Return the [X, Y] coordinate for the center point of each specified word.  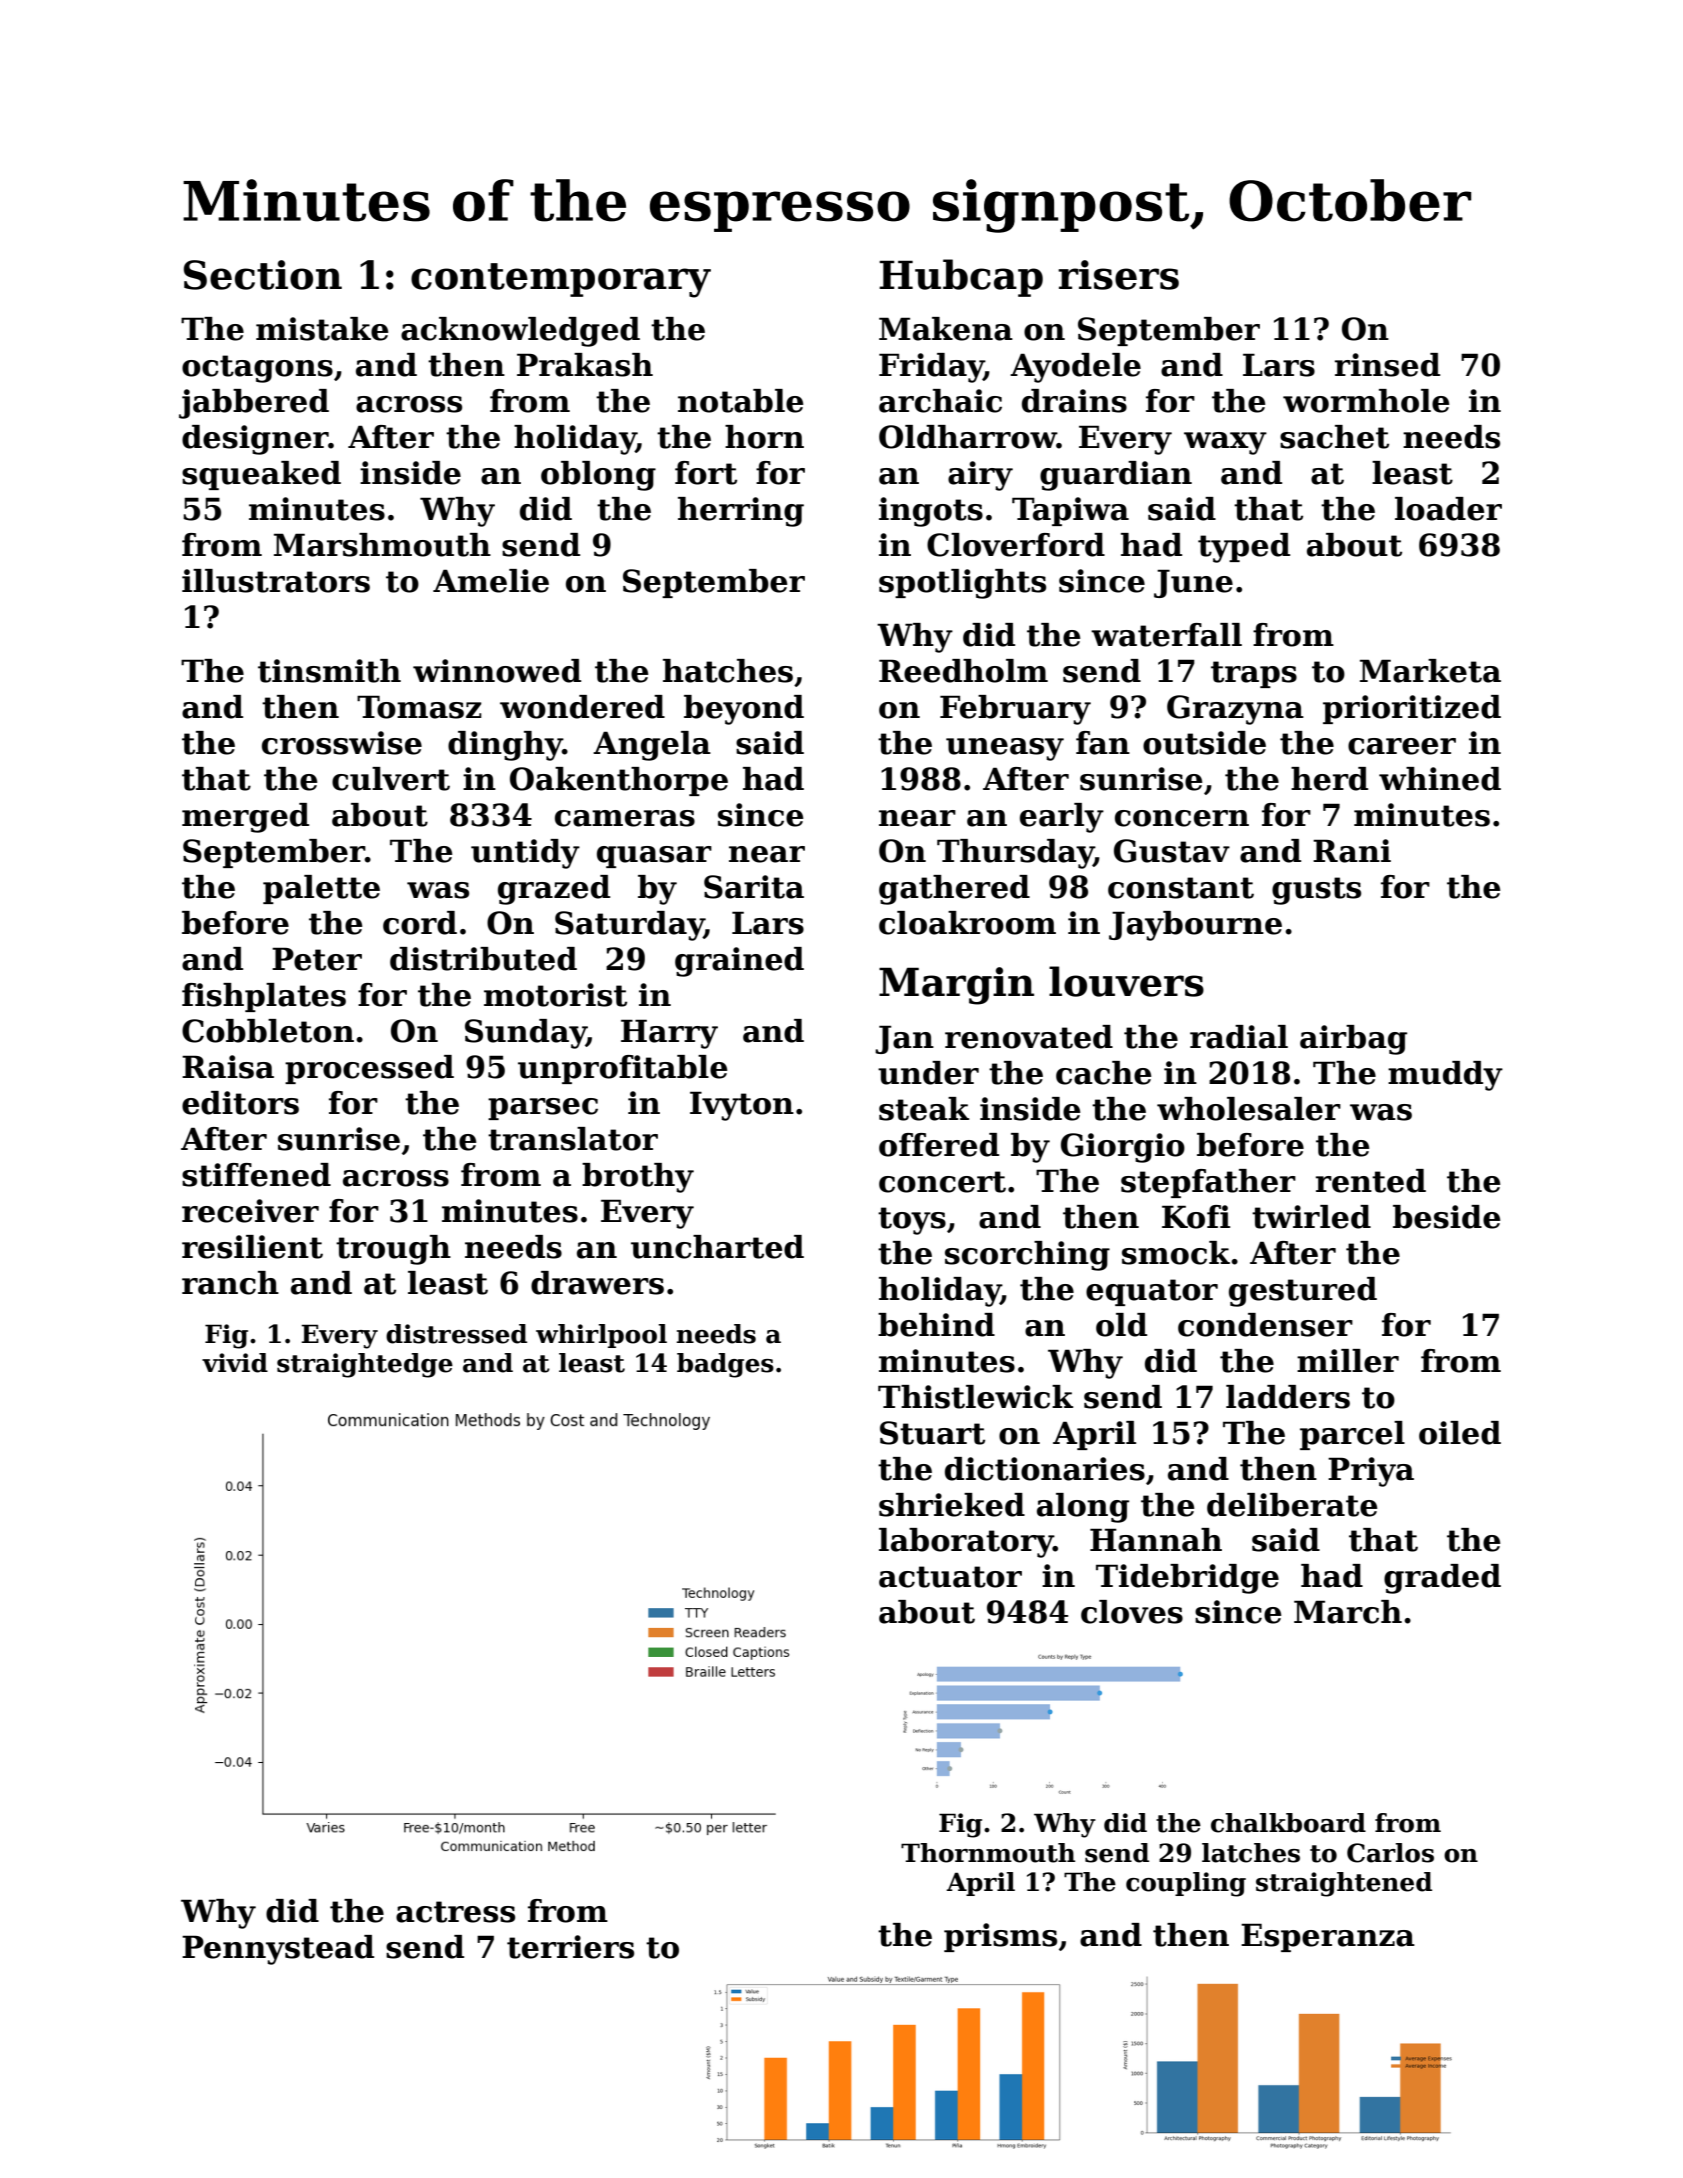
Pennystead [278, 1950]
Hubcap [961, 278]
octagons [257, 369]
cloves [1132, 1612]
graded [1442, 1579]
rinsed [1387, 365]
